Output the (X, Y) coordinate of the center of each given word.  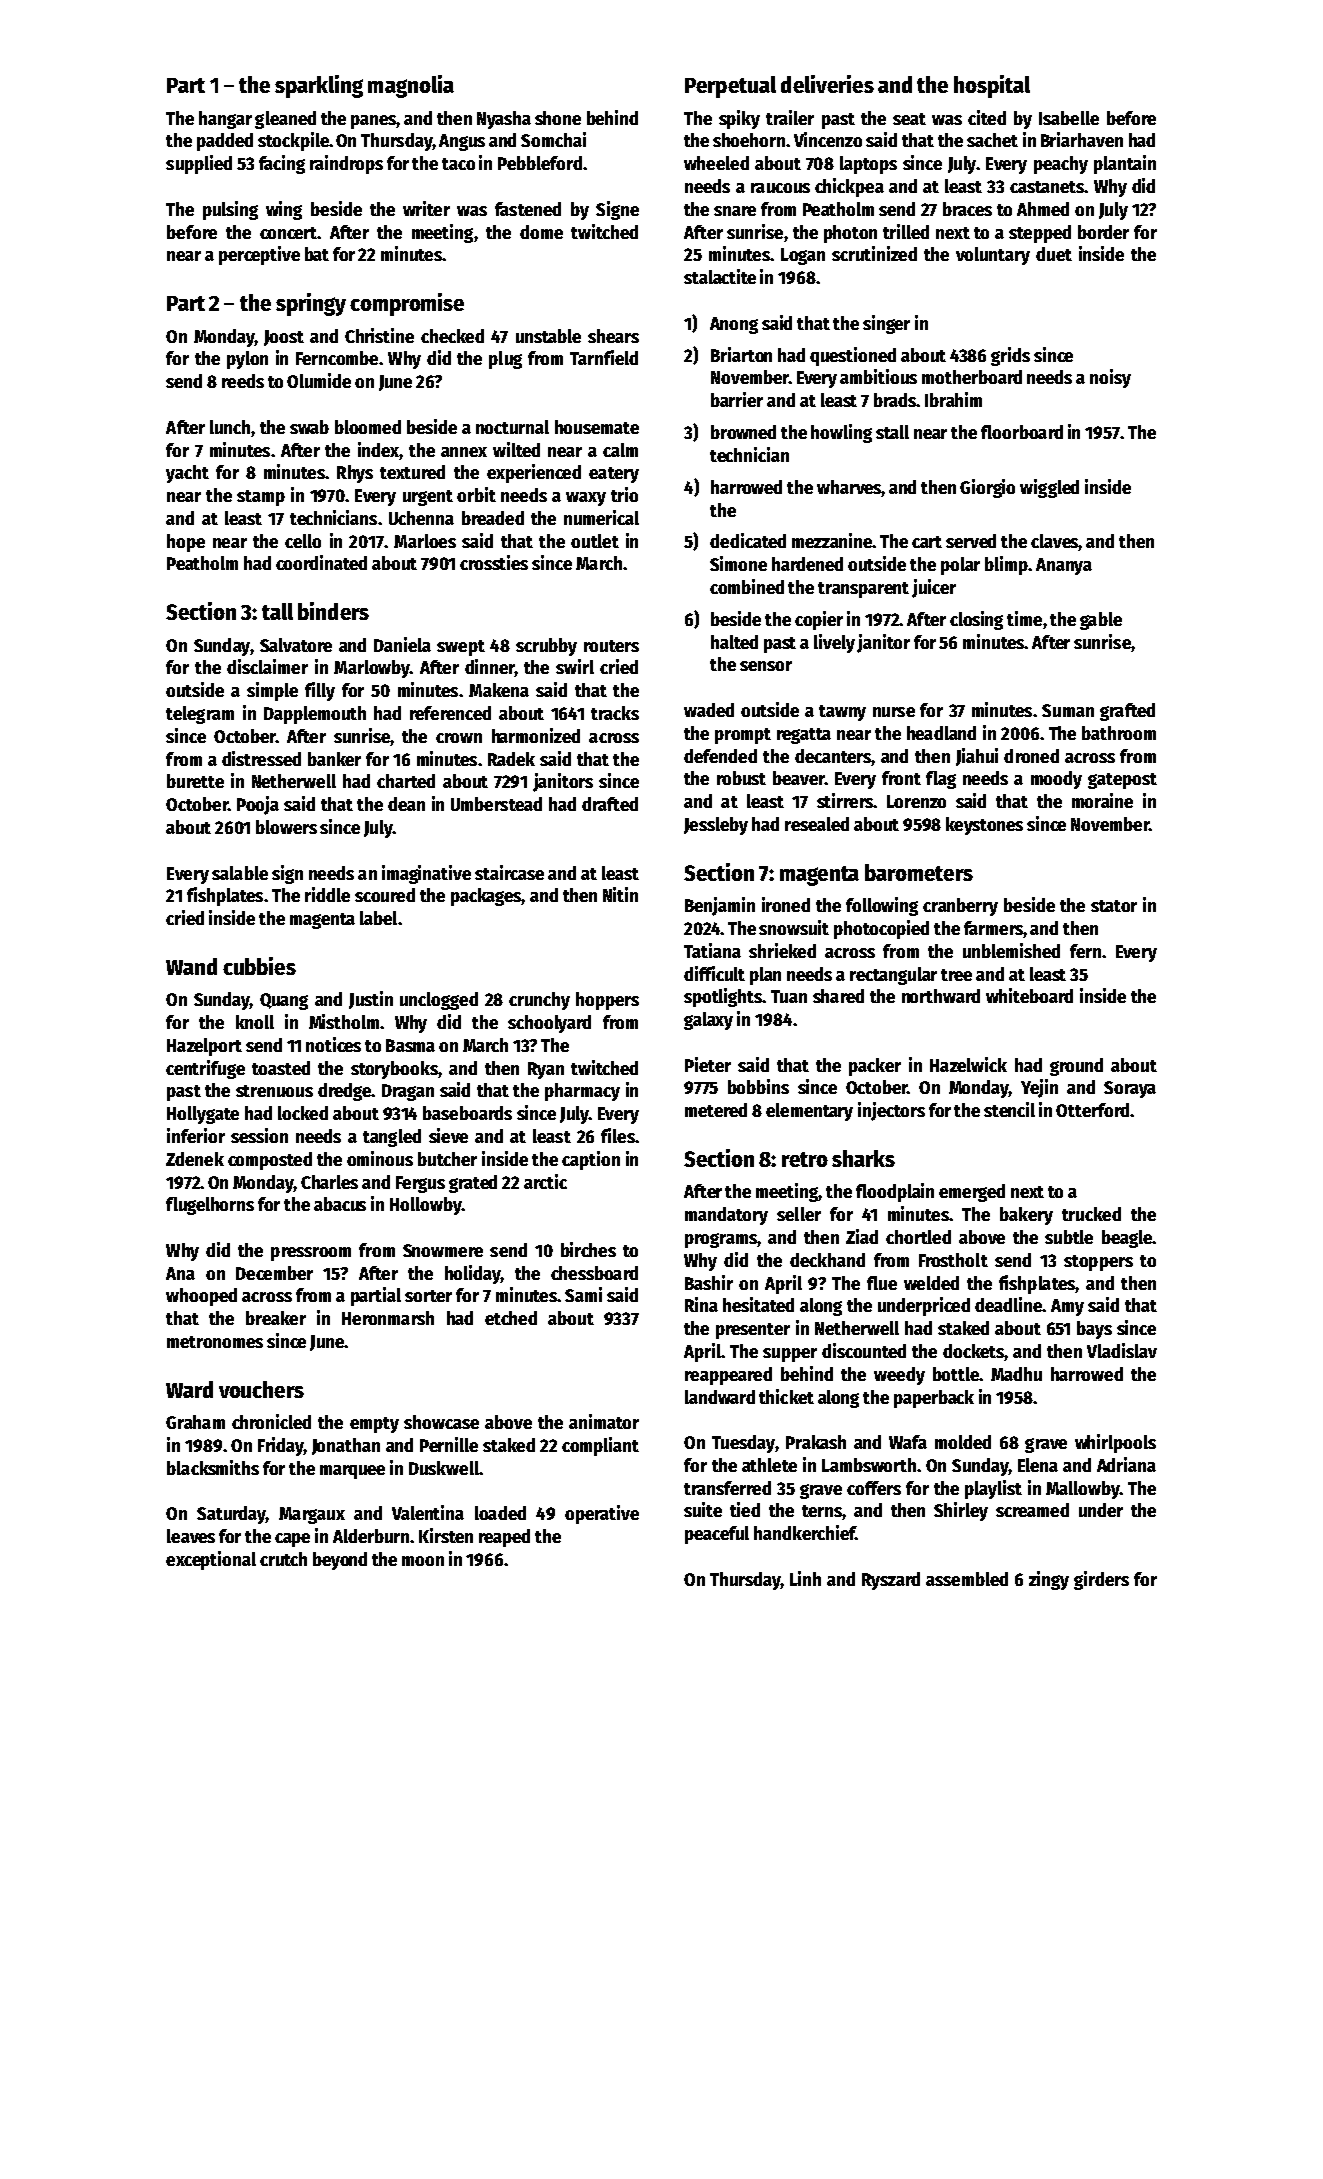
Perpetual (730, 87)
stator (1114, 906)
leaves (191, 1536)
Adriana (1126, 1464)
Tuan (789, 996)
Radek (511, 759)
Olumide (319, 380)
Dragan (408, 1092)
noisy (1110, 378)
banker (334, 759)
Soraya (1130, 1089)
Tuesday (743, 1444)
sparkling (319, 86)
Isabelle (1069, 118)
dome (541, 232)
